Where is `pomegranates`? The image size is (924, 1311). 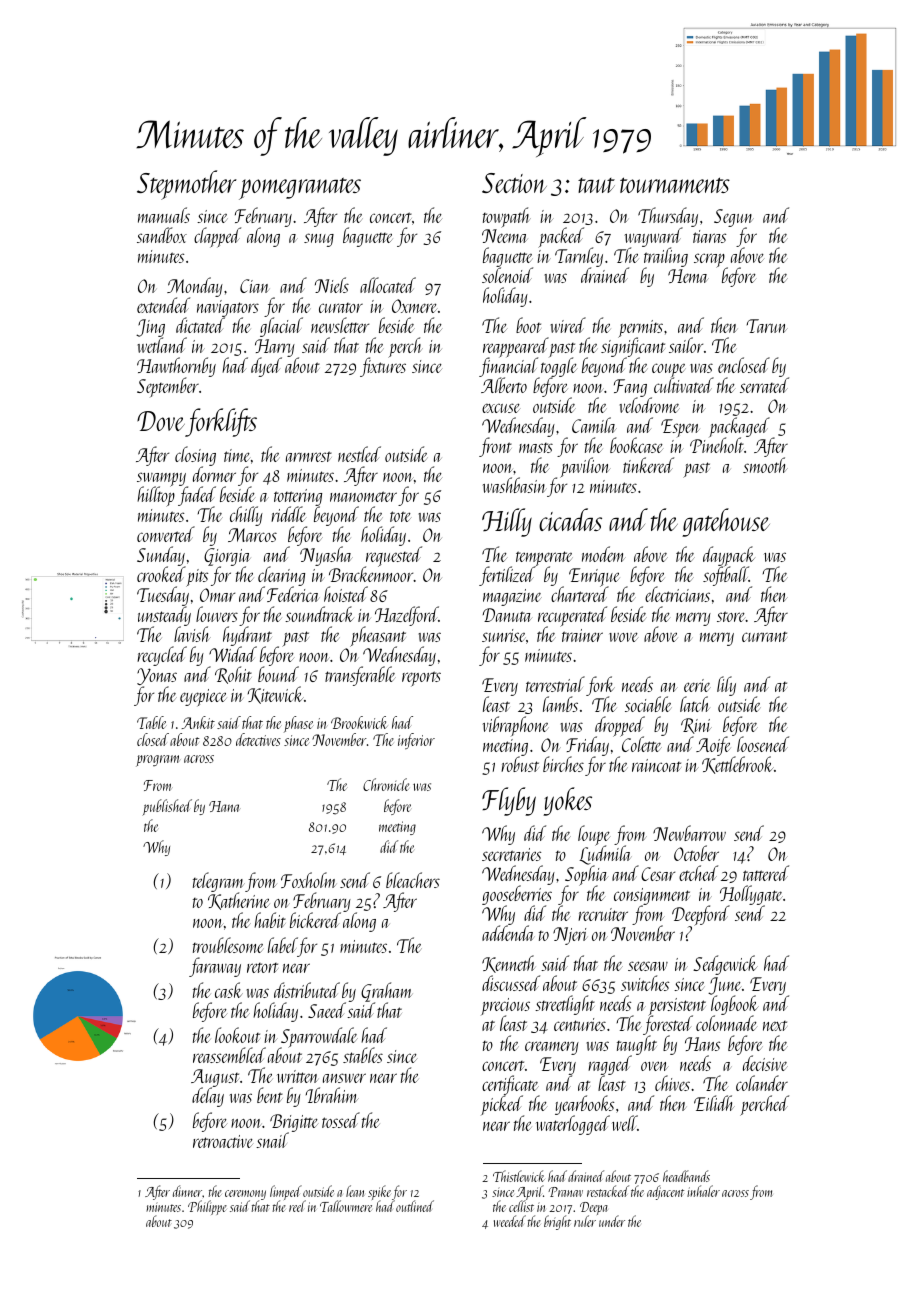 pomegranates is located at coordinates (300, 189).
